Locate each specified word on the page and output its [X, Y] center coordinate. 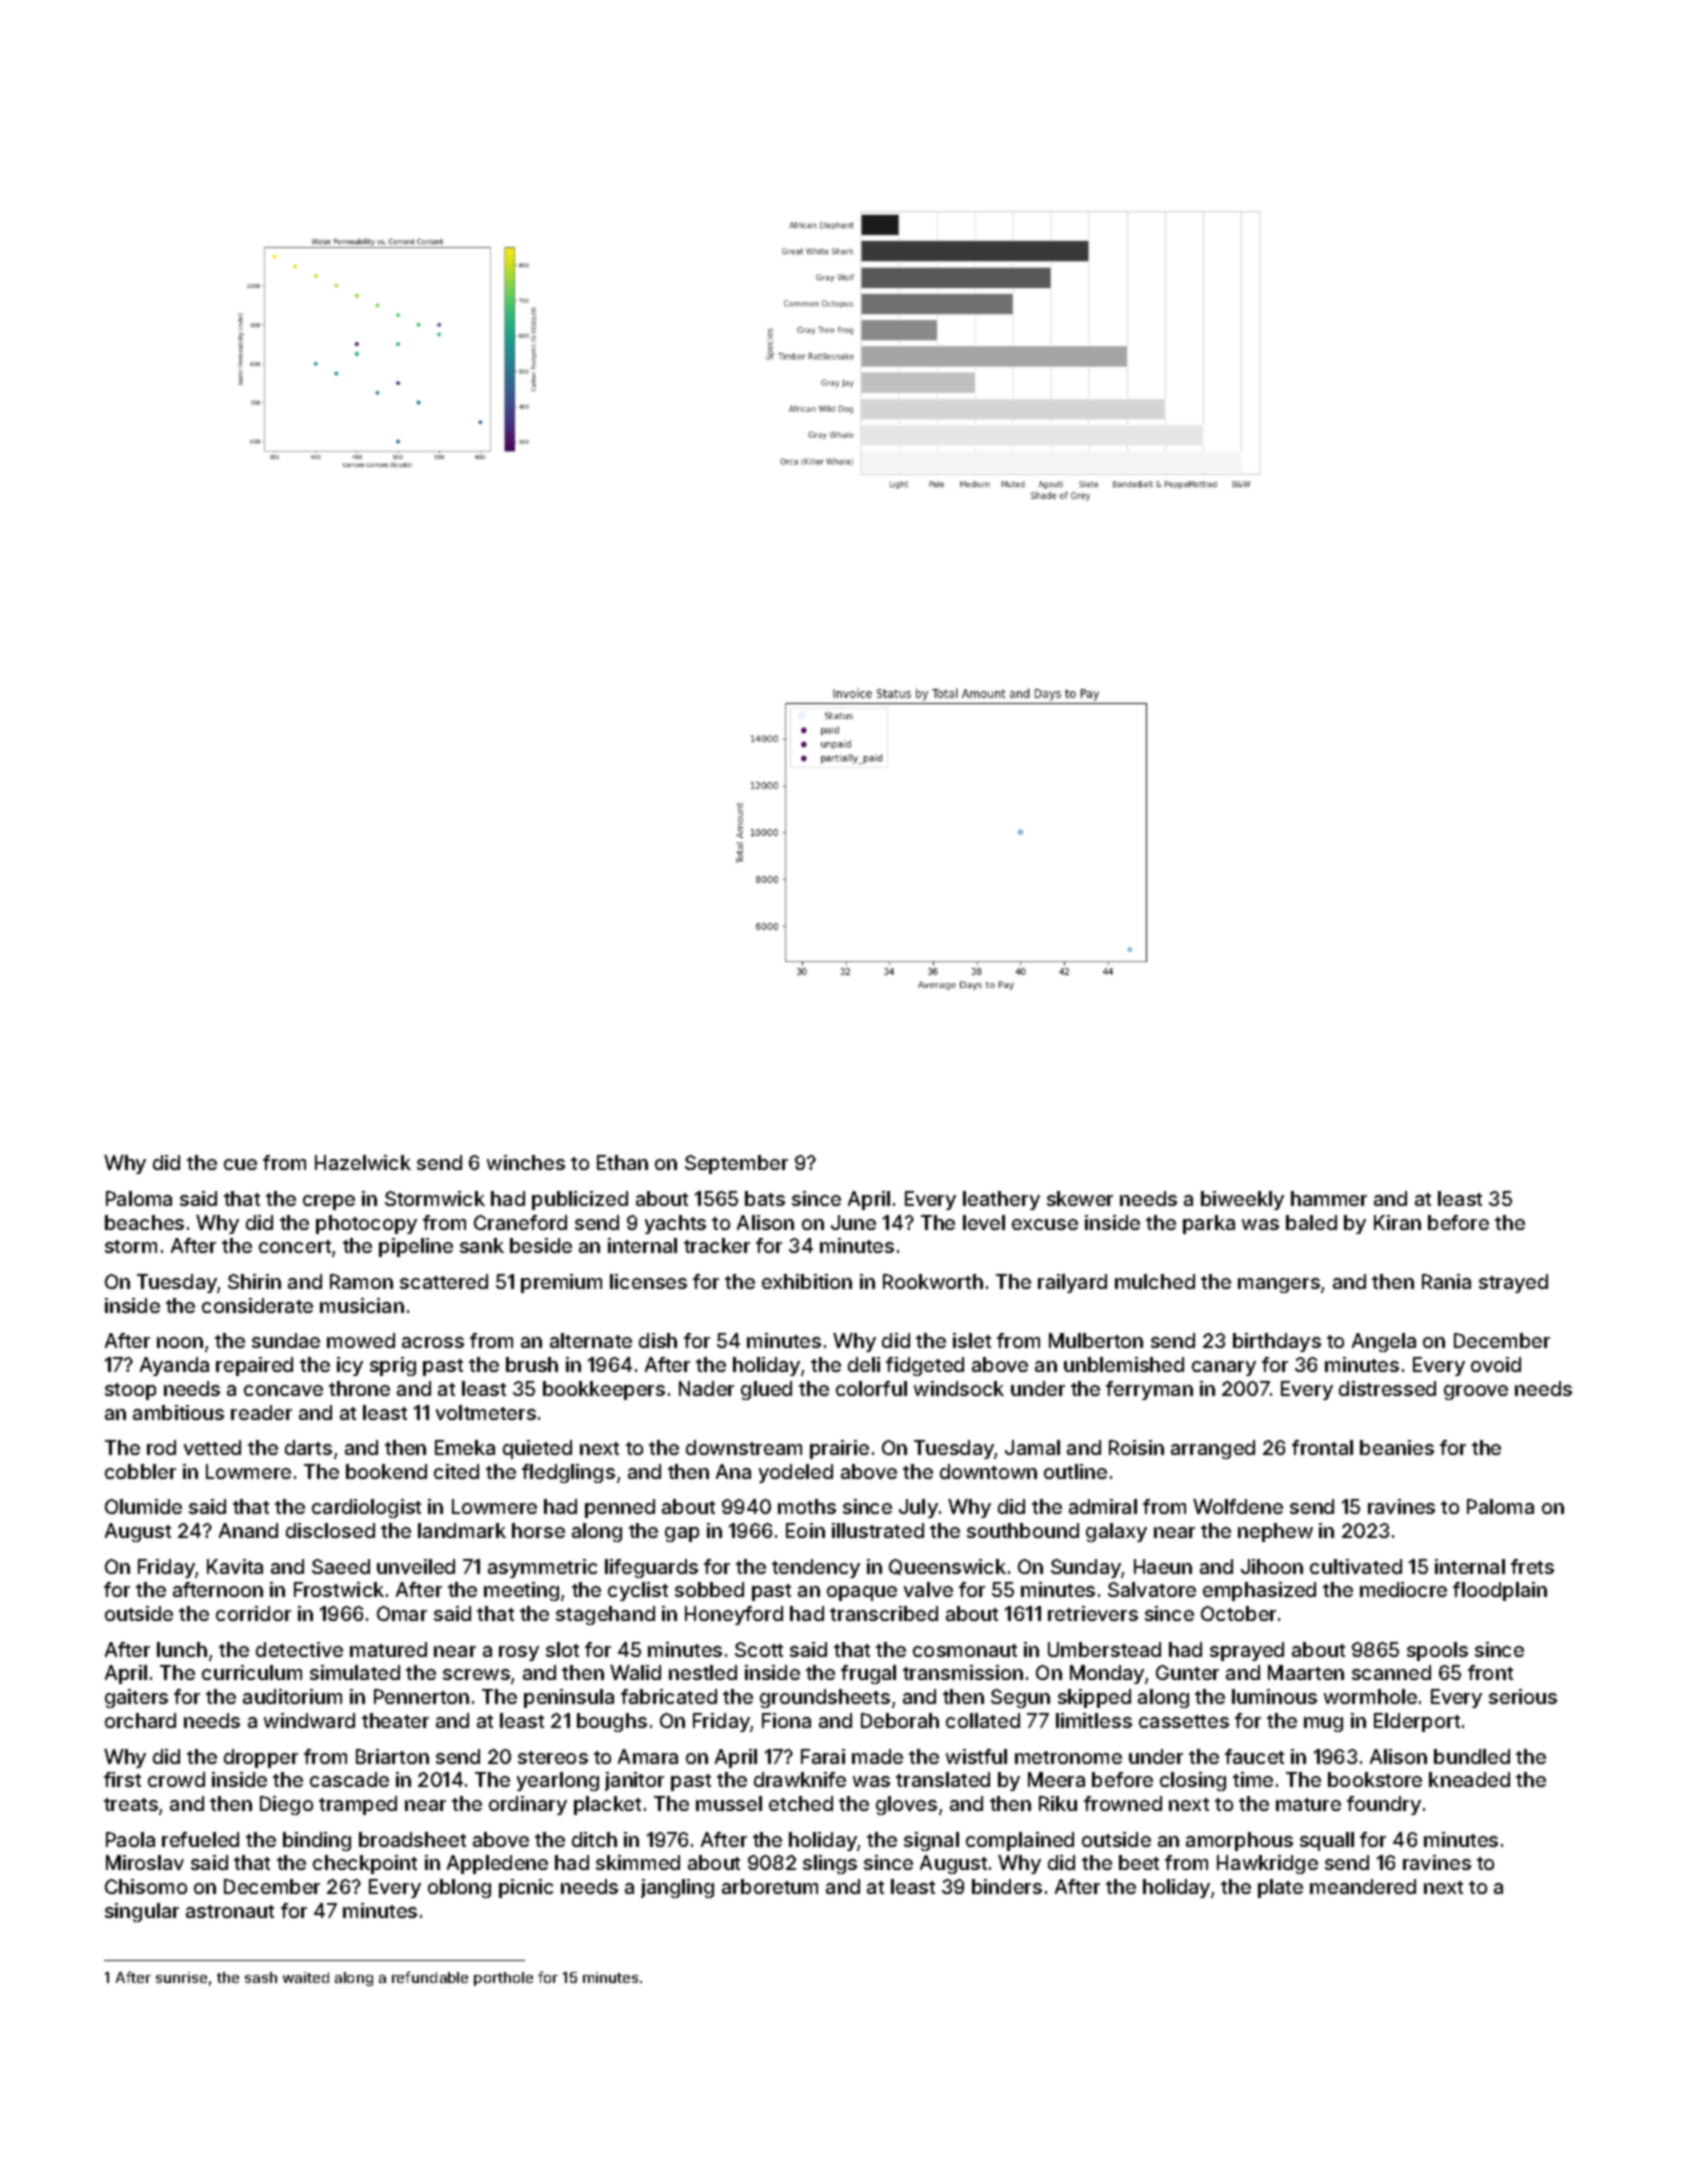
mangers [1279, 1285]
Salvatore [1152, 1589]
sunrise [181, 1977]
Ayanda [174, 1366]
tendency [816, 1568]
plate [1280, 1888]
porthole [503, 1979]
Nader [706, 1388]
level [984, 1222]
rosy [519, 1653]
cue [240, 1164]
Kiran [1397, 1222]
